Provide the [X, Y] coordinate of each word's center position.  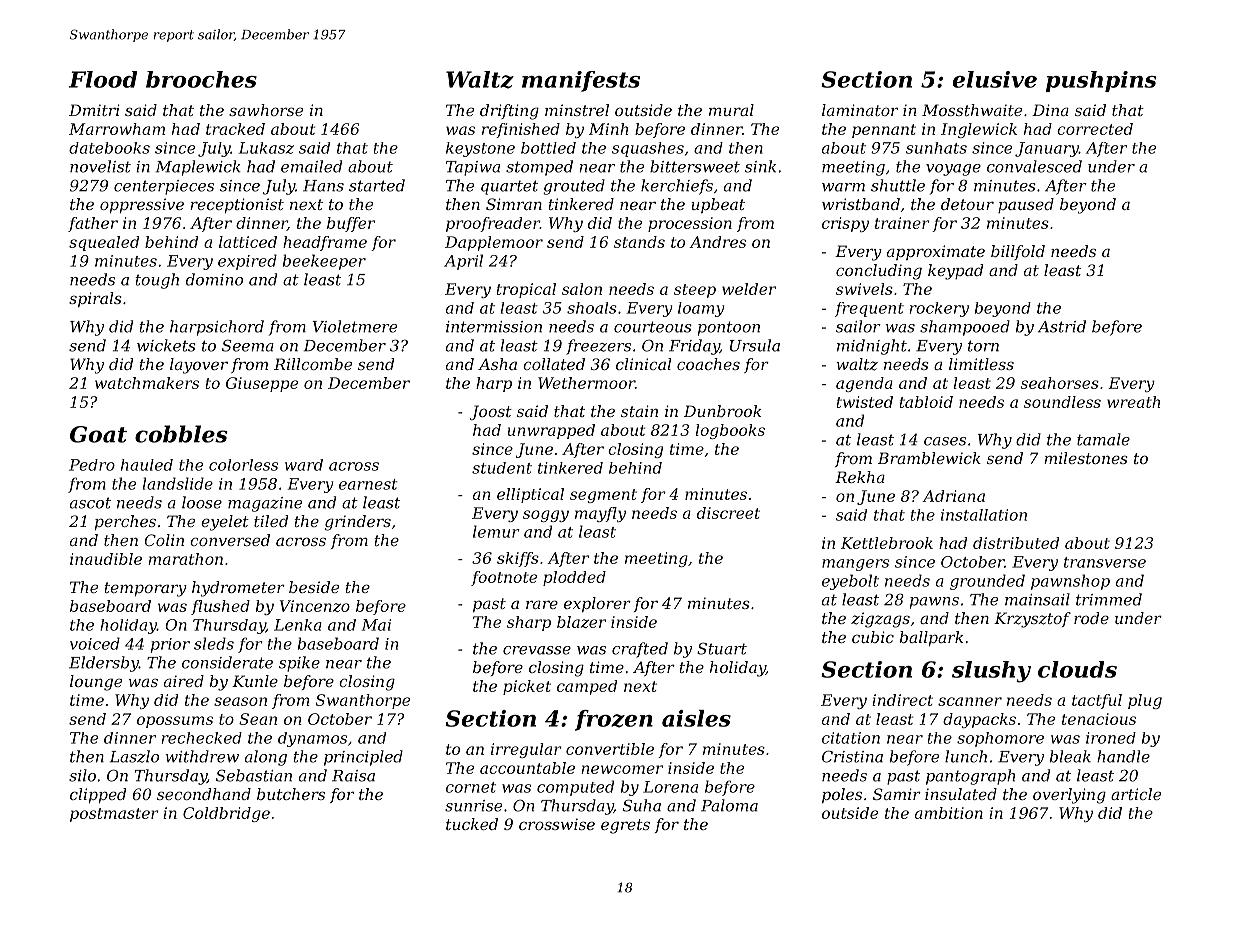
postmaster [114, 815]
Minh [608, 129]
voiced [95, 643]
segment [603, 496]
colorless [243, 465]
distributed [1016, 543]
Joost [491, 412]
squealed [104, 243]
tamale [1103, 439]
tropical [526, 290]
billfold [1018, 252]
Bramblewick [929, 458]
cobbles [181, 434]
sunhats [936, 148]
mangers [855, 565]
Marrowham [117, 129]
